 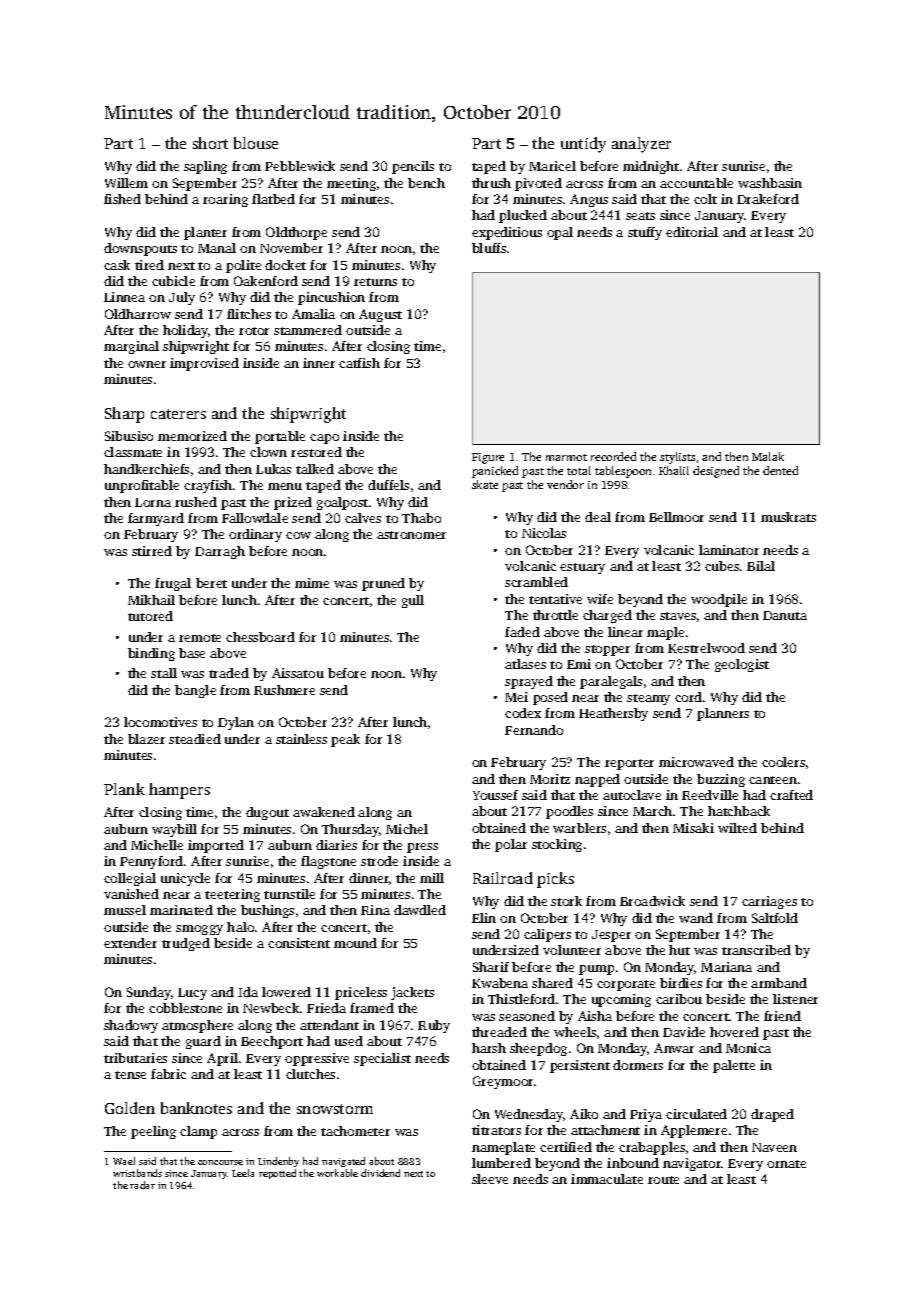 I want to click on Willem, so click(x=126, y=183).
